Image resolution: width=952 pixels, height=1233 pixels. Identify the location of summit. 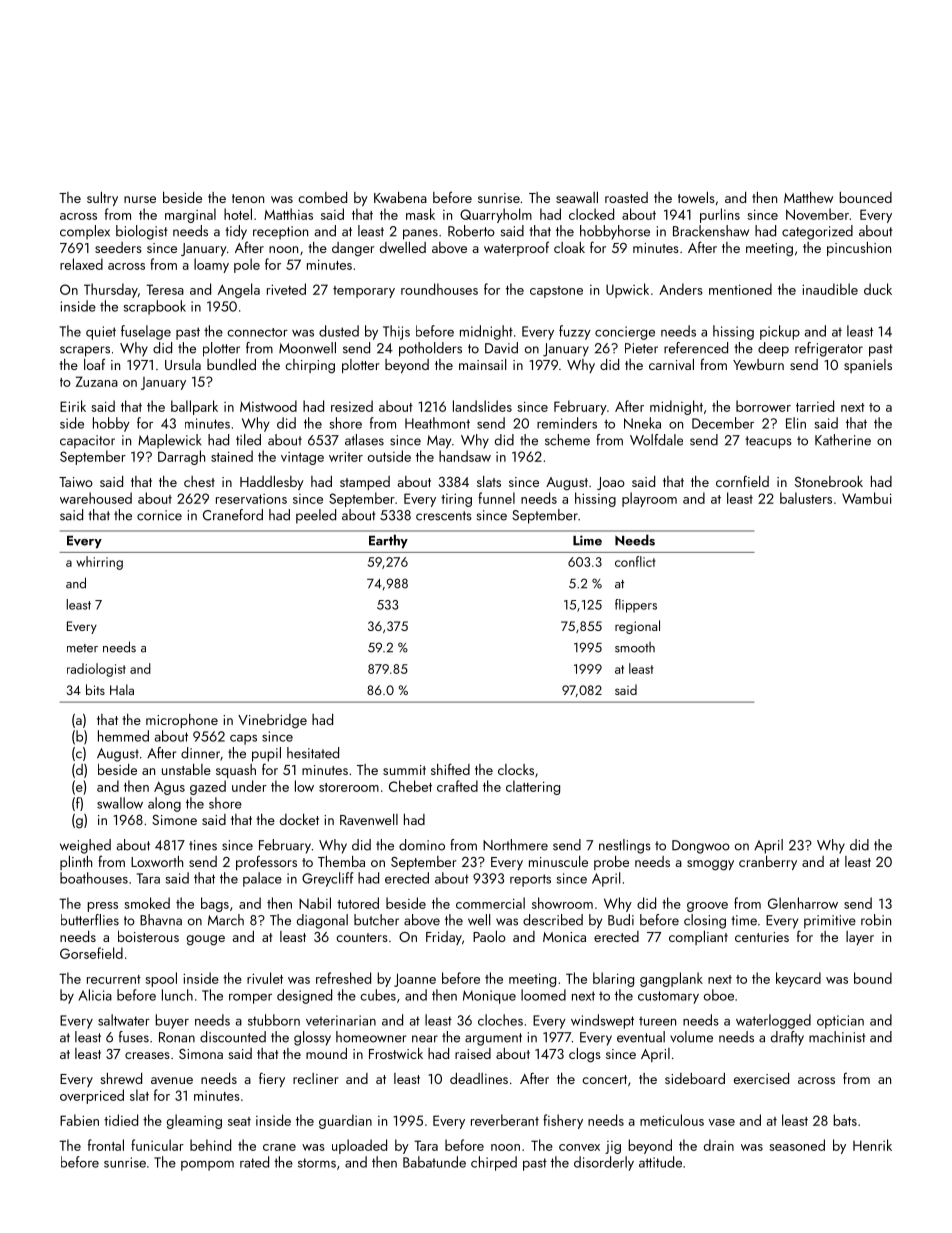
(404, 770).
